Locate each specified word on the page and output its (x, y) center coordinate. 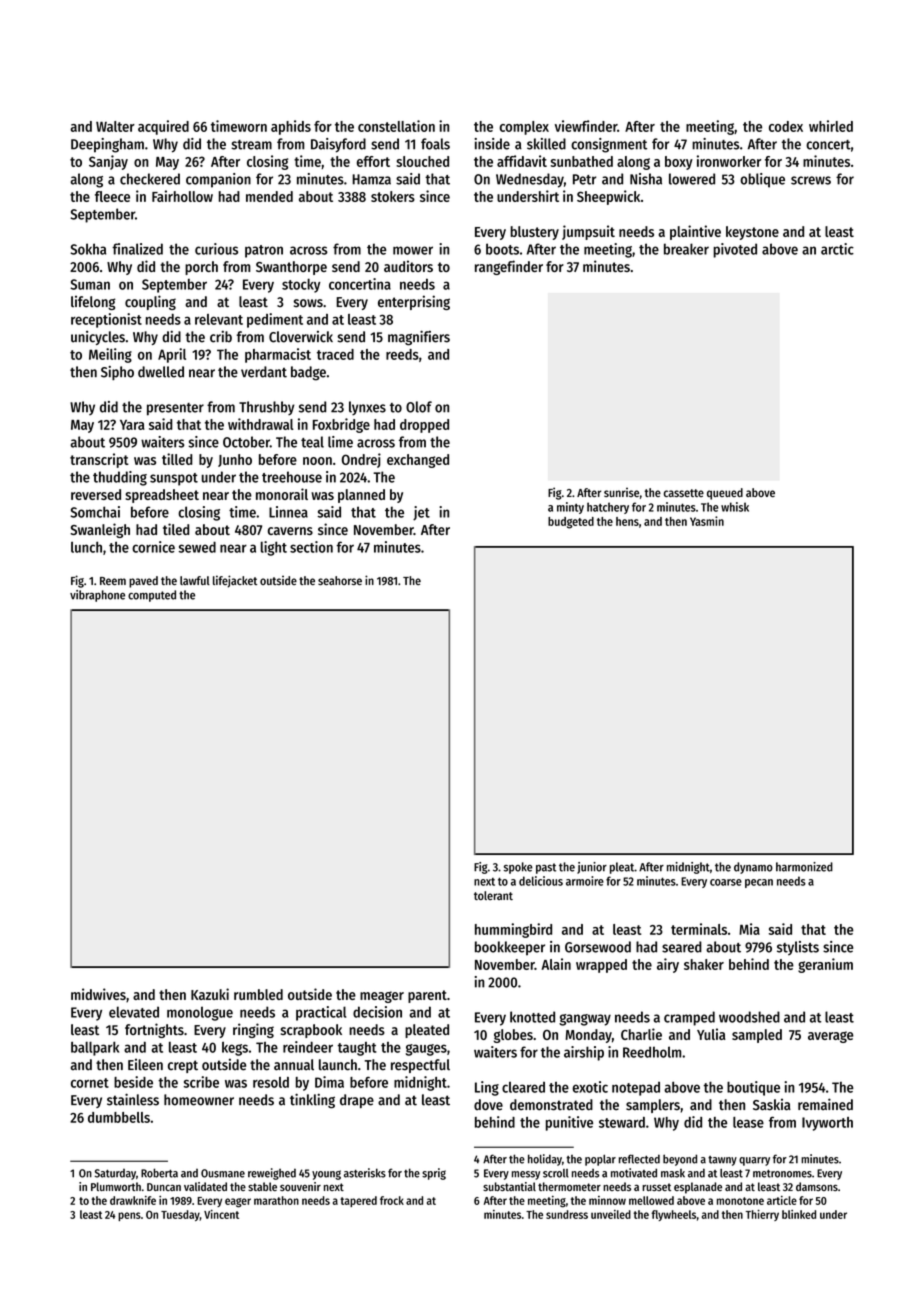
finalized (137, 249)
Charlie (641, 1034)
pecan (759, 883)
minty (570, 508)
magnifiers (419, 338)
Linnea (288, 512)
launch (338, 1065)
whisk (735, 507)
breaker (686, 249)
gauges (426, 1050)
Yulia (711, 1034)
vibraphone (97, 596)
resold (271, 1082)
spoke (518, 868)
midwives (98, 994)
